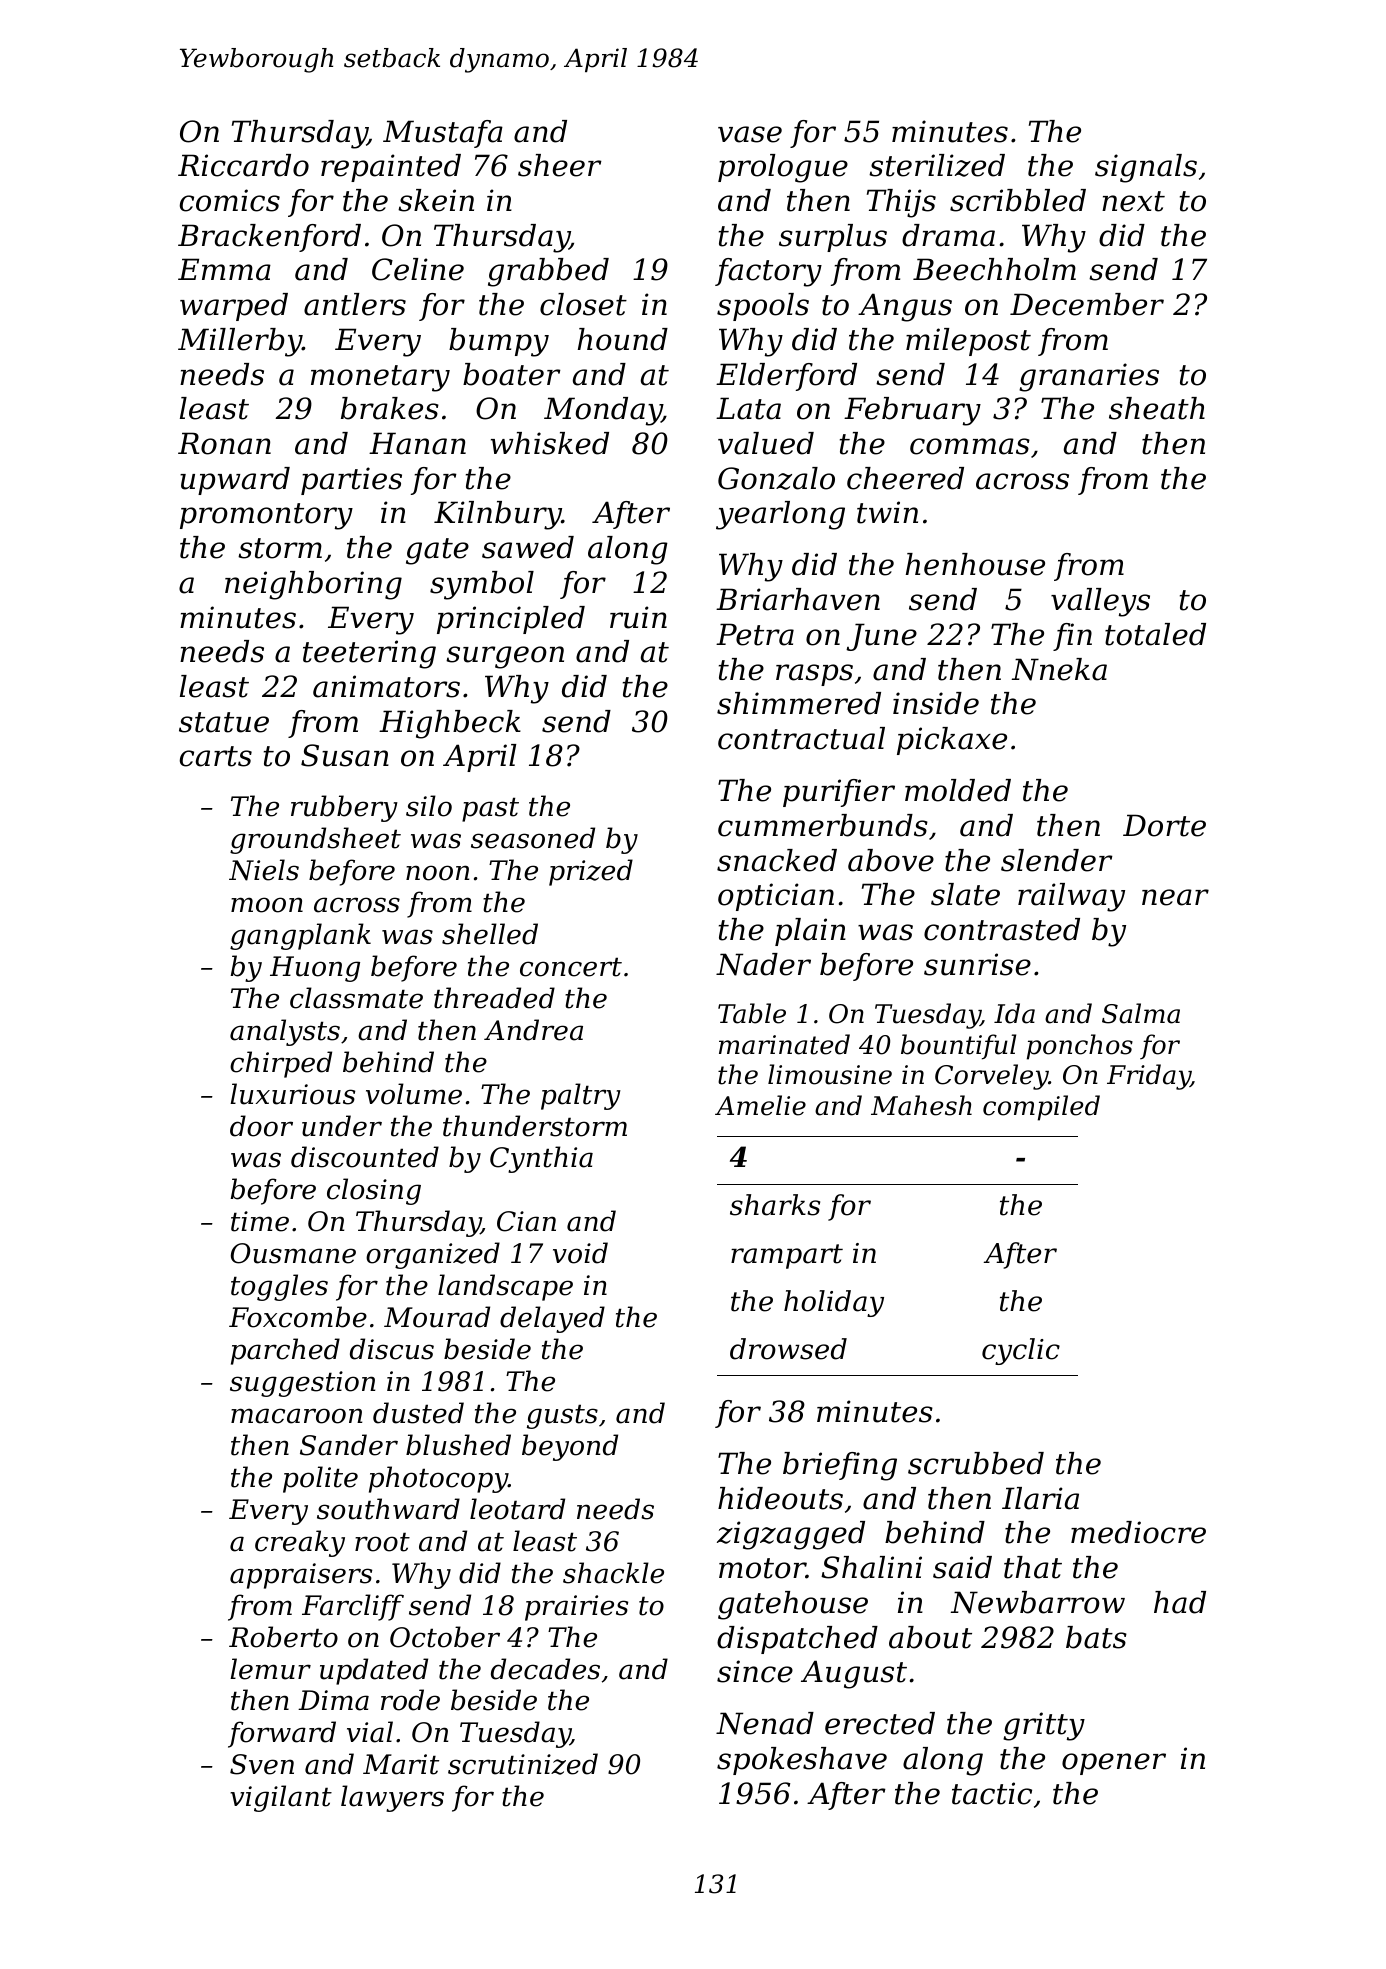  I want to click on vase, so click(750, 134).
